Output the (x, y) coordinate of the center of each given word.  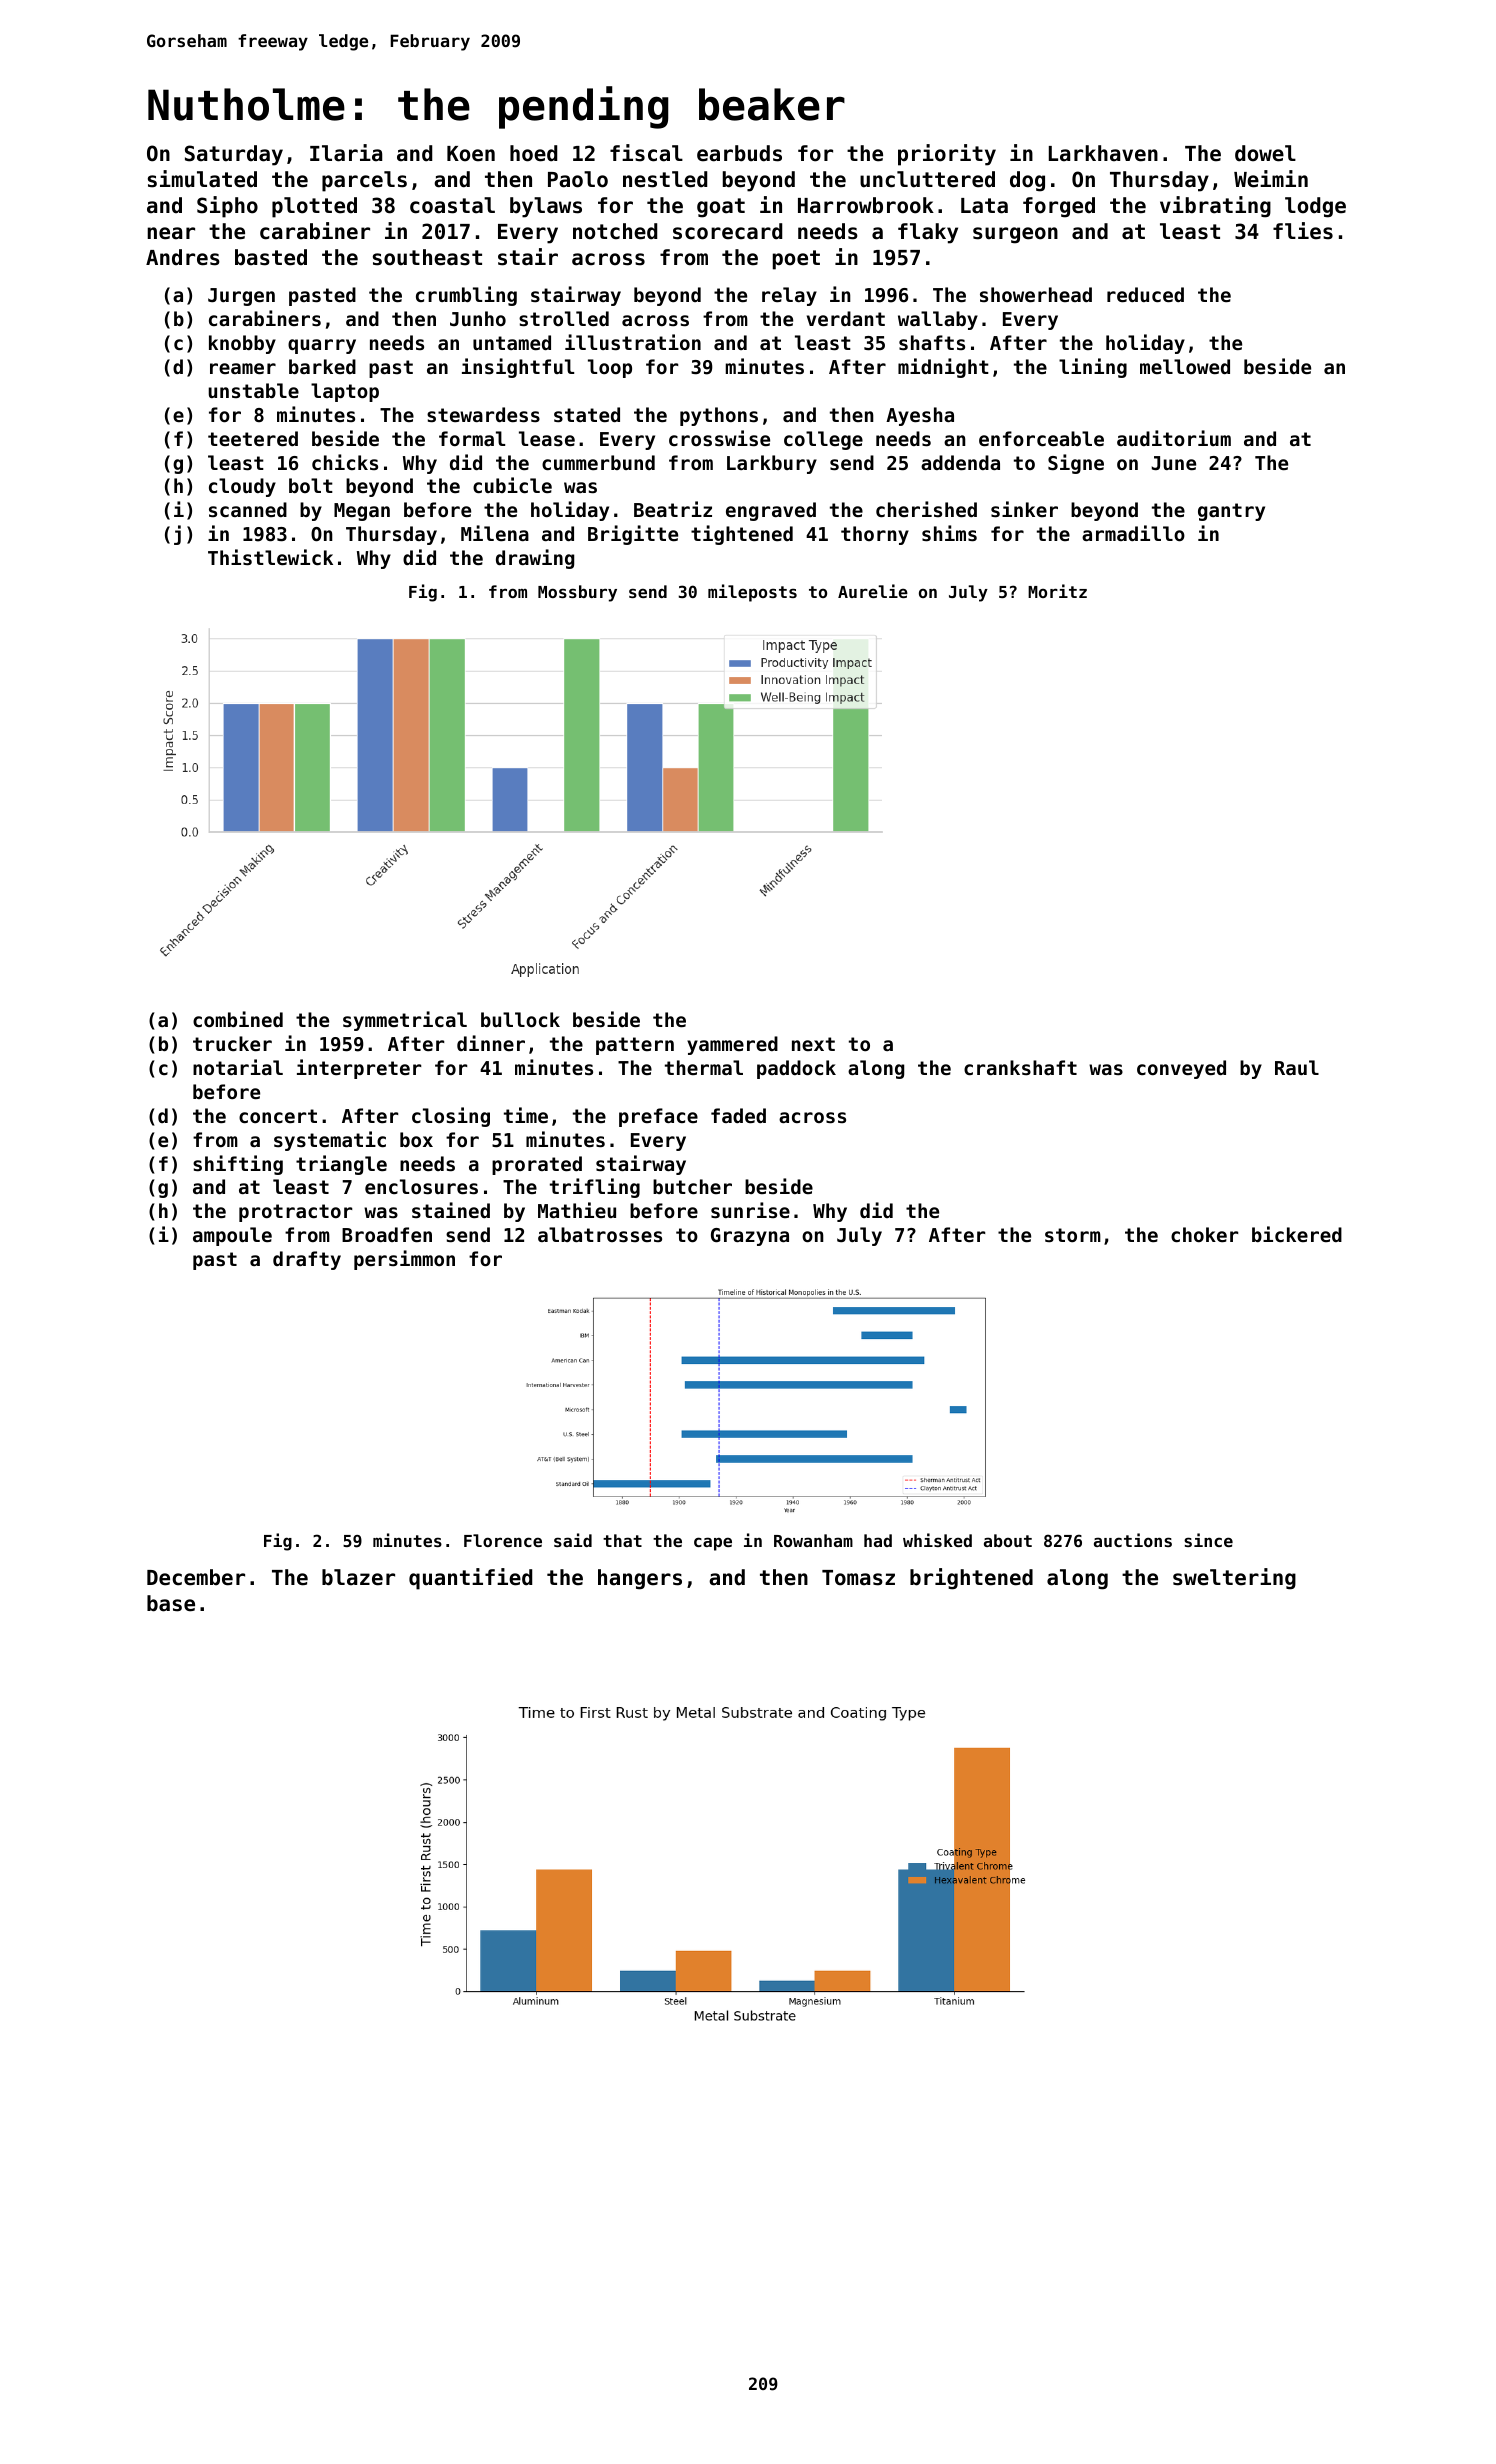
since (1208, 1540)
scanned (248, 509)
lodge (1315, 207)
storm (1073, 1235)
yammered (732, 1045)
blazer (358, 1577)
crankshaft (1020, 1067)
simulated (202, 179)
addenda (960, 462)
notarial (238, 1067)
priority (947, 155)
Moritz (1057, 591)
